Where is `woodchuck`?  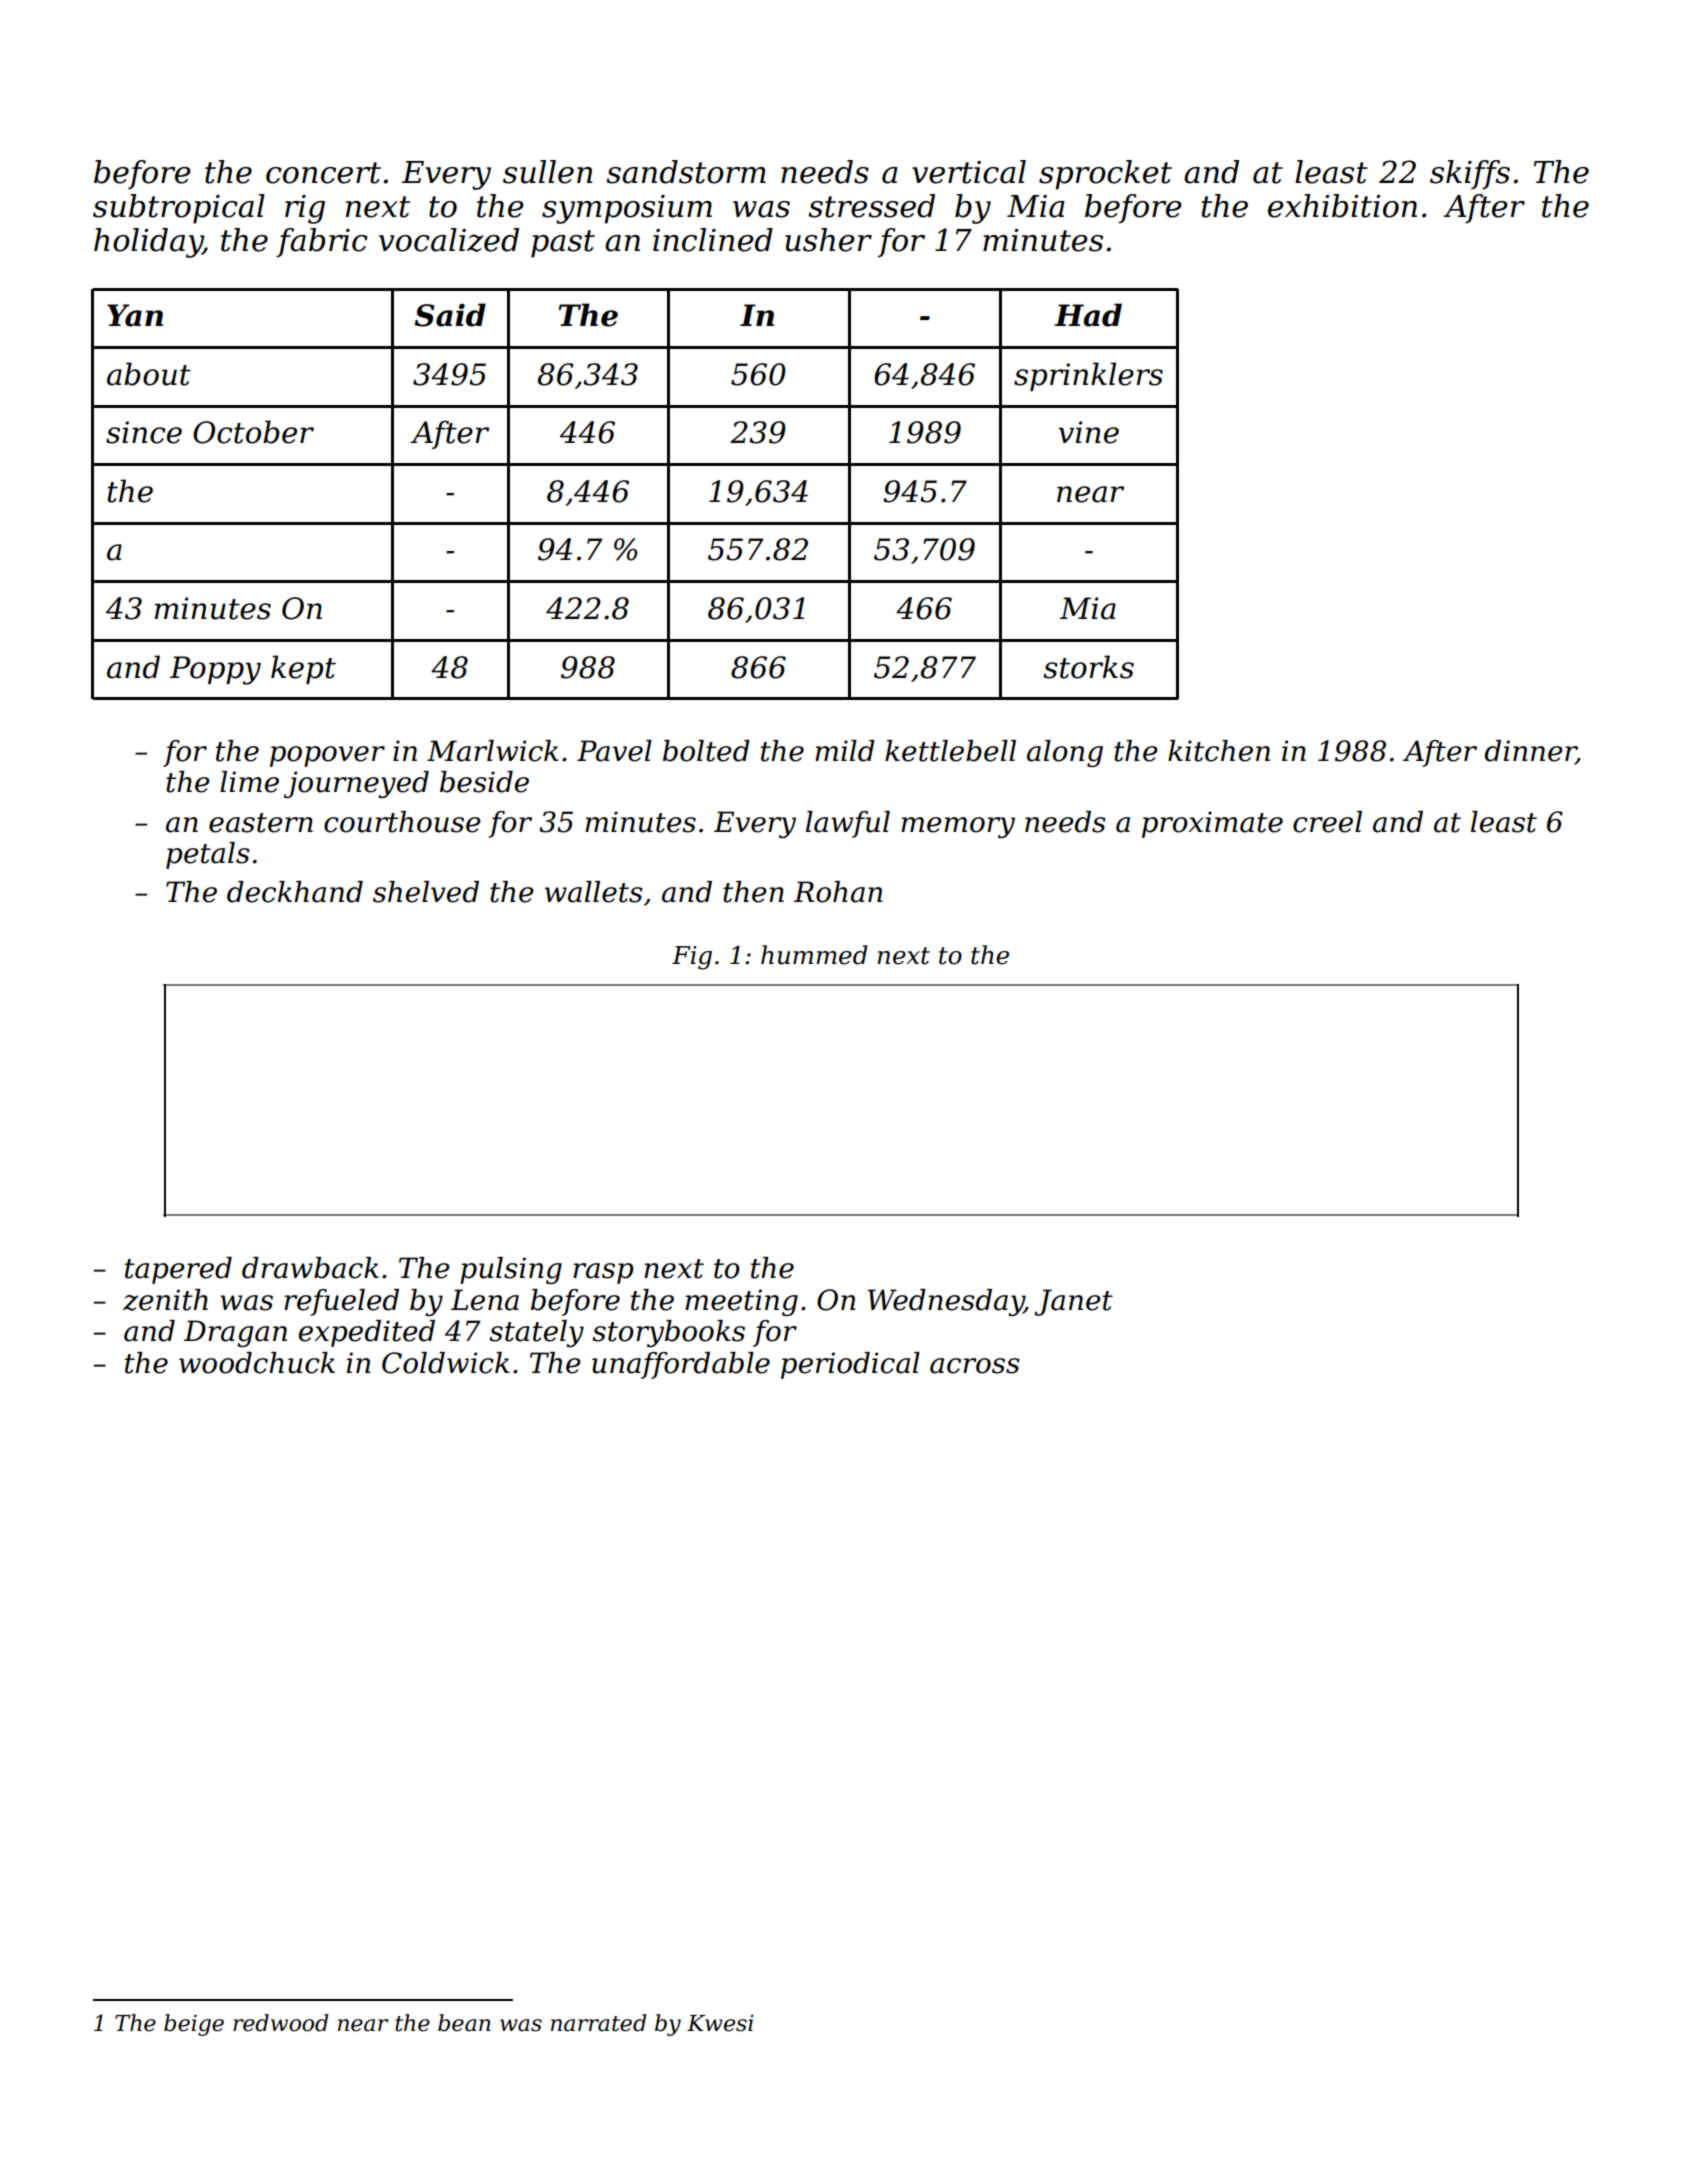 woodchuck is located at coordinates (257, 1363).
